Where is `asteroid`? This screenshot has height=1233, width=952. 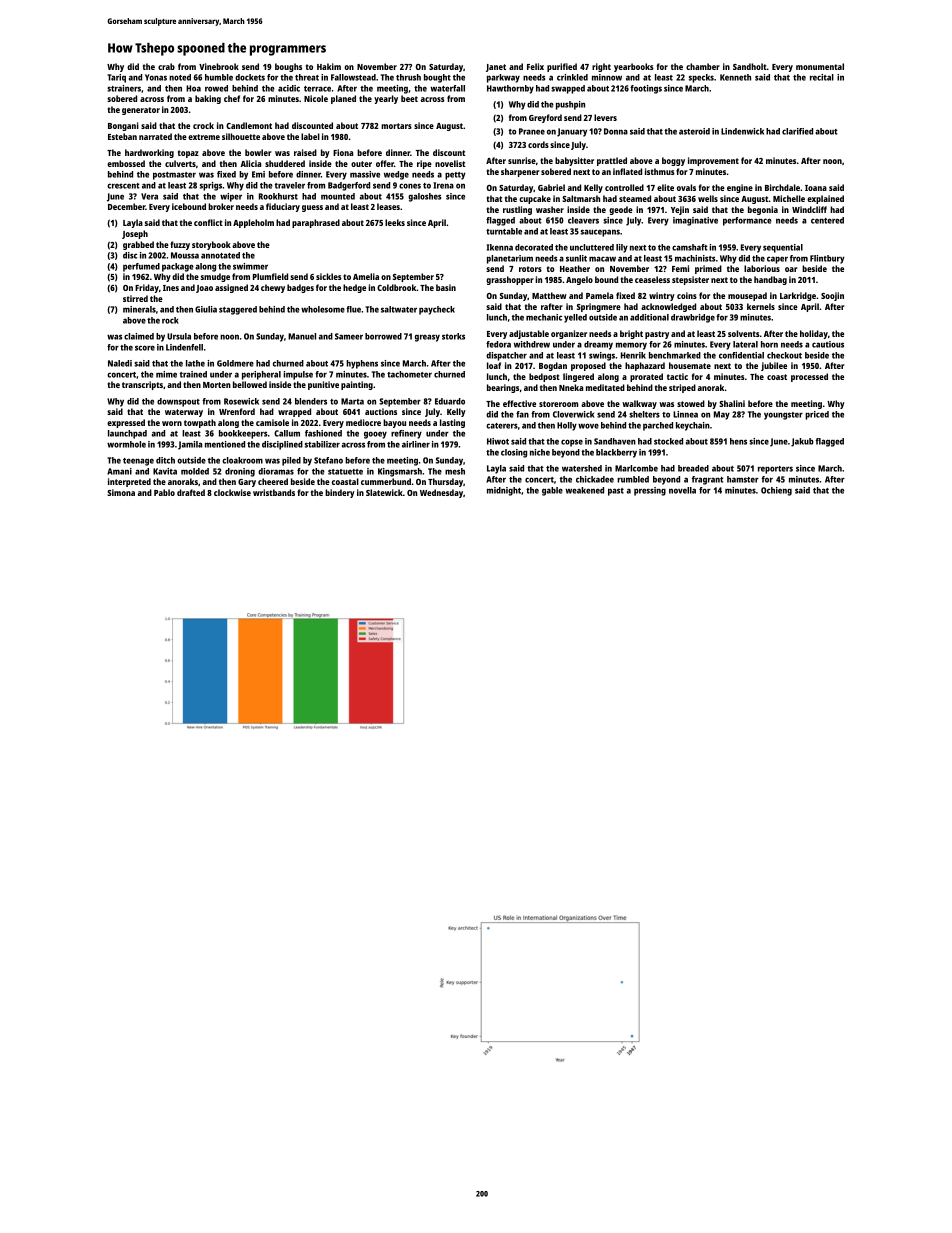 asteroid is located at coordinates (694, 131).
